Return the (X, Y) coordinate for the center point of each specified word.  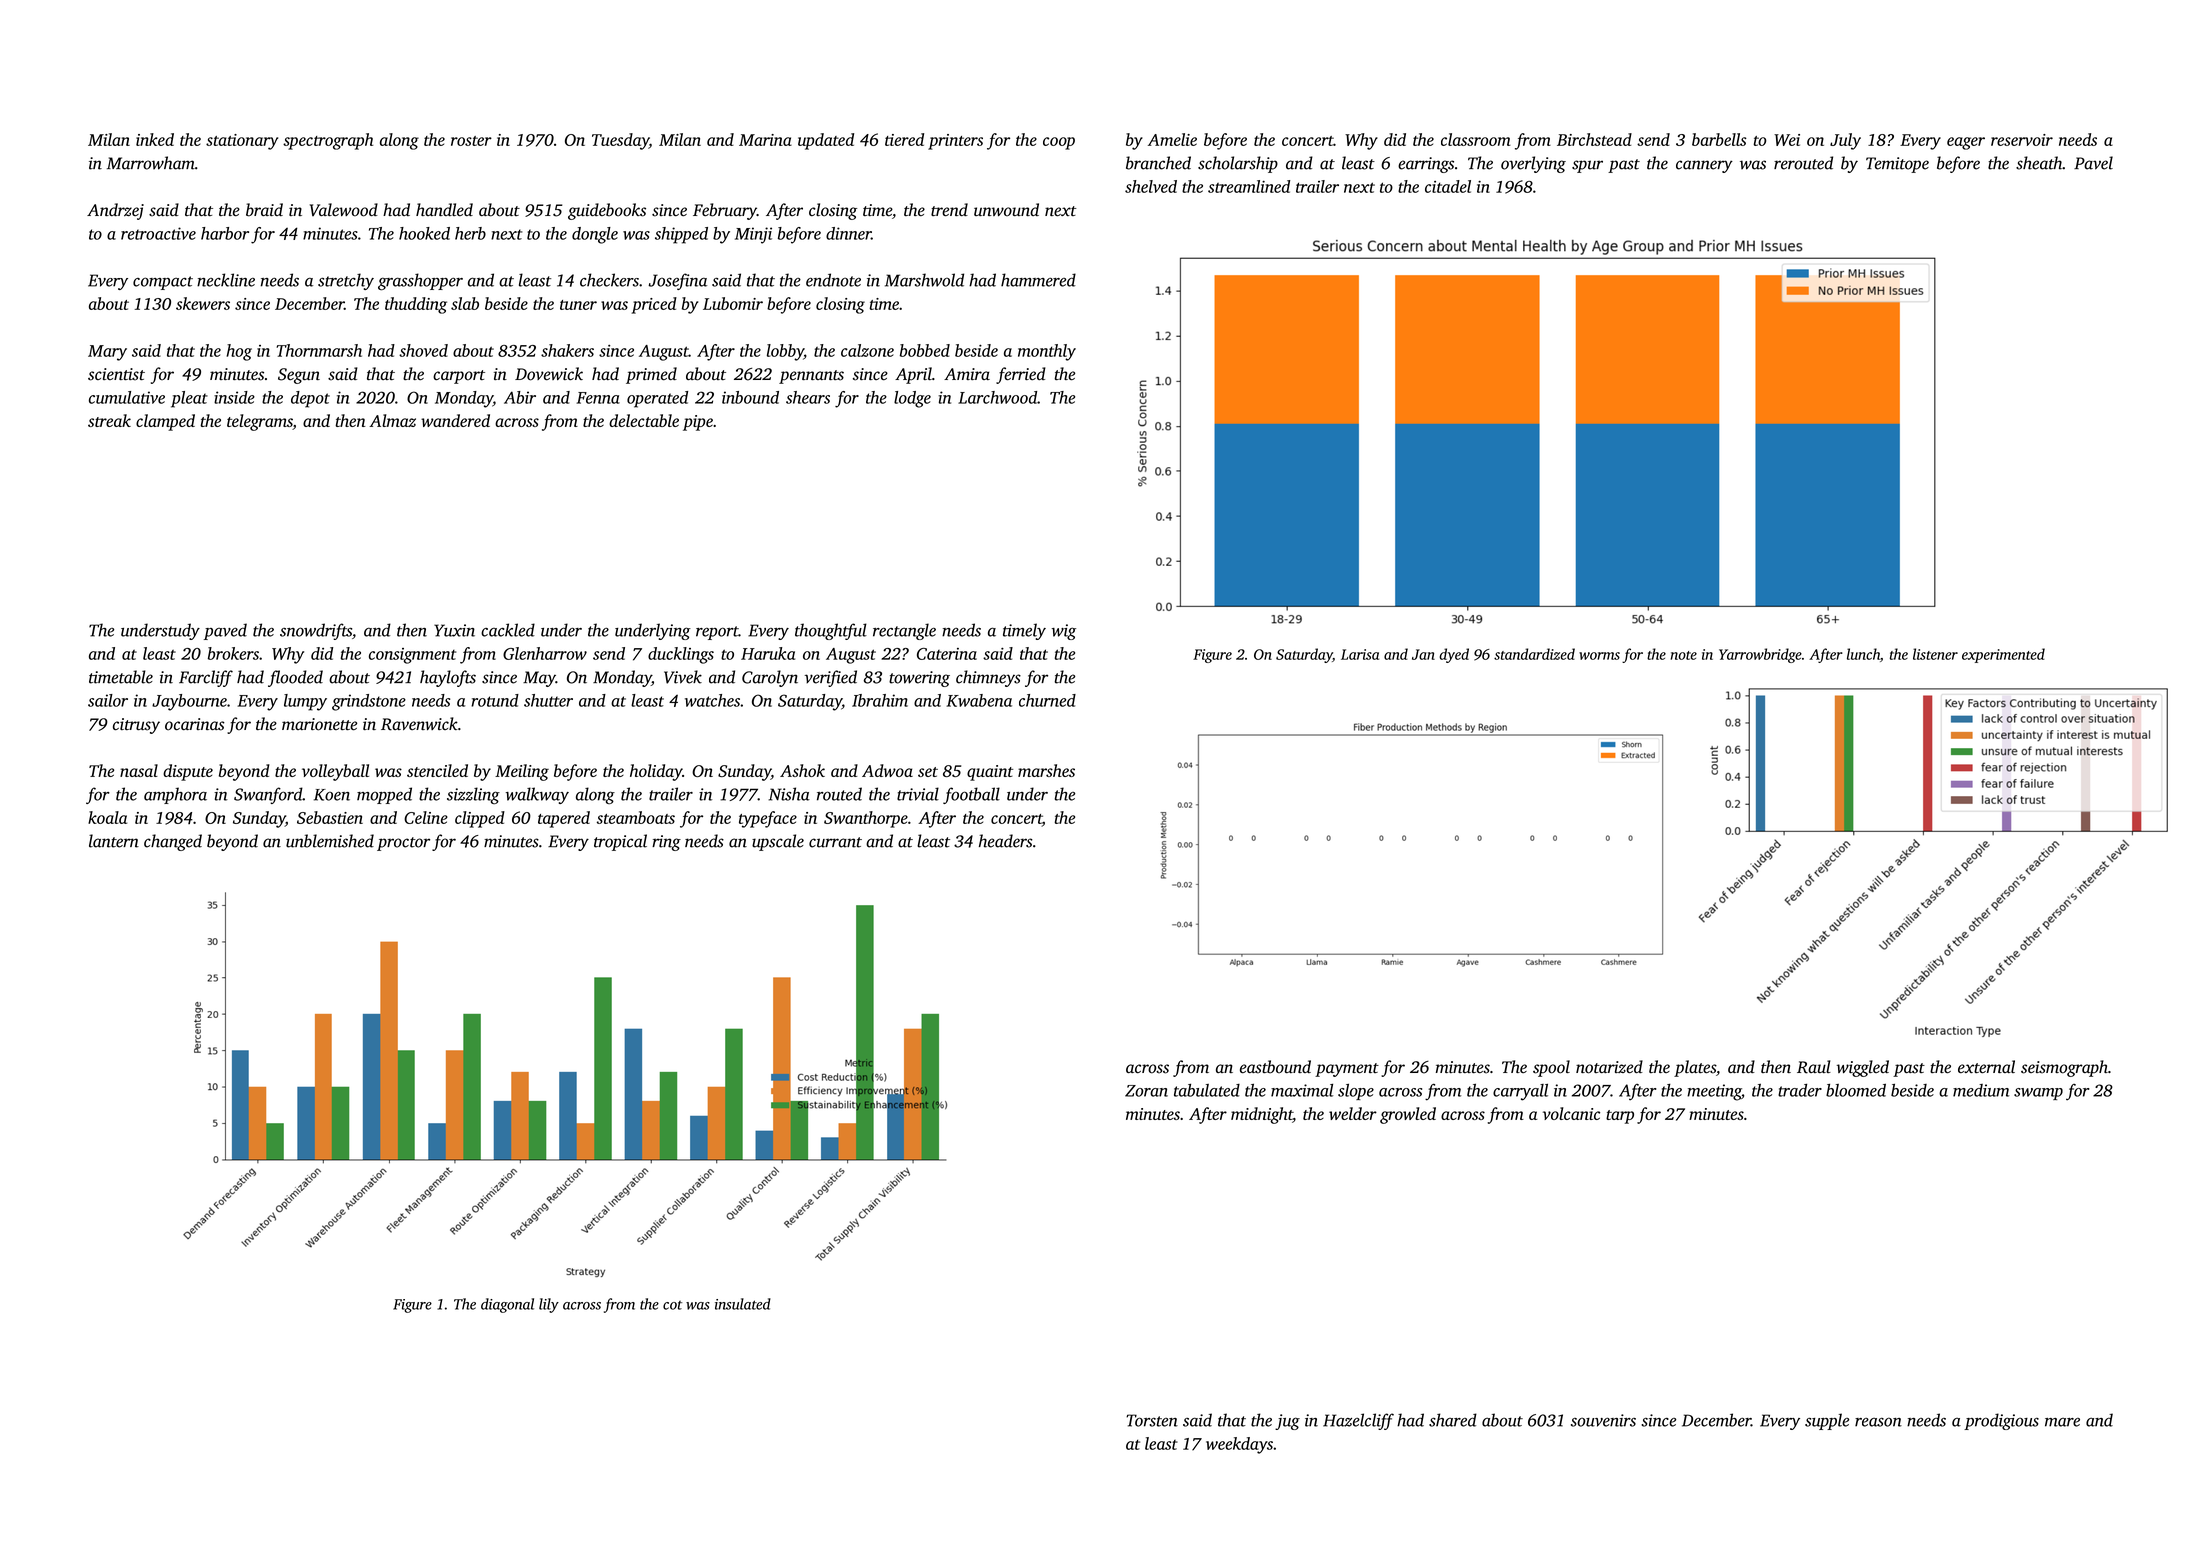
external (1986, 1067)
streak (109, 420)
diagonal (507, 1305)
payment (1347, 1070)
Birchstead (1594, 139)
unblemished (330, 841)
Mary (107, 353)
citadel (1448, 186)
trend (949, 210)
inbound (750, 397)
